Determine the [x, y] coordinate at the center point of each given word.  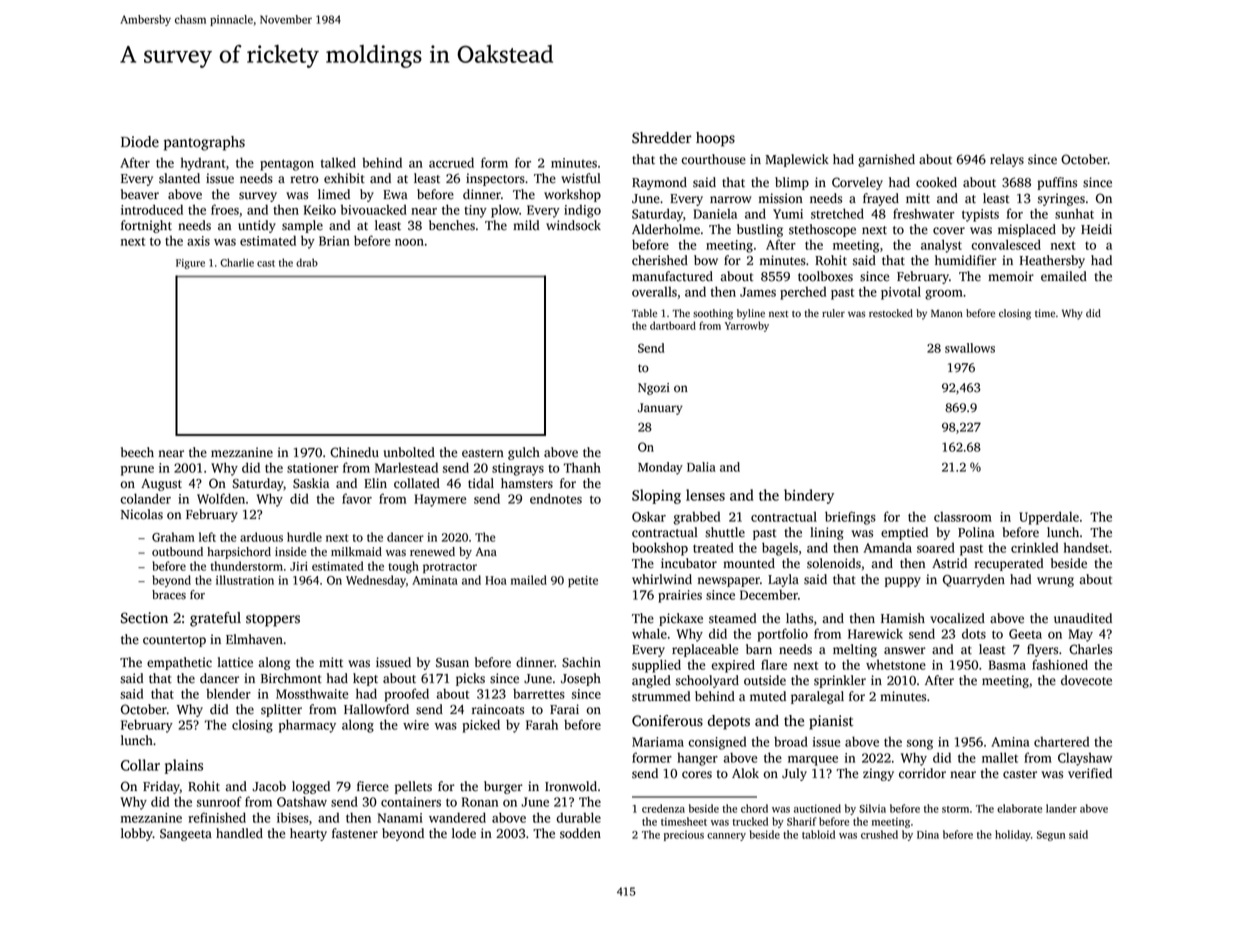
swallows [970, 348]
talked [338, 162]
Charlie [237, 262]
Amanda [888, 547]
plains [184, 766]
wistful [581, 178]
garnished [886, 160]
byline [751, 314]
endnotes [556, 498]
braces [169, 595]
